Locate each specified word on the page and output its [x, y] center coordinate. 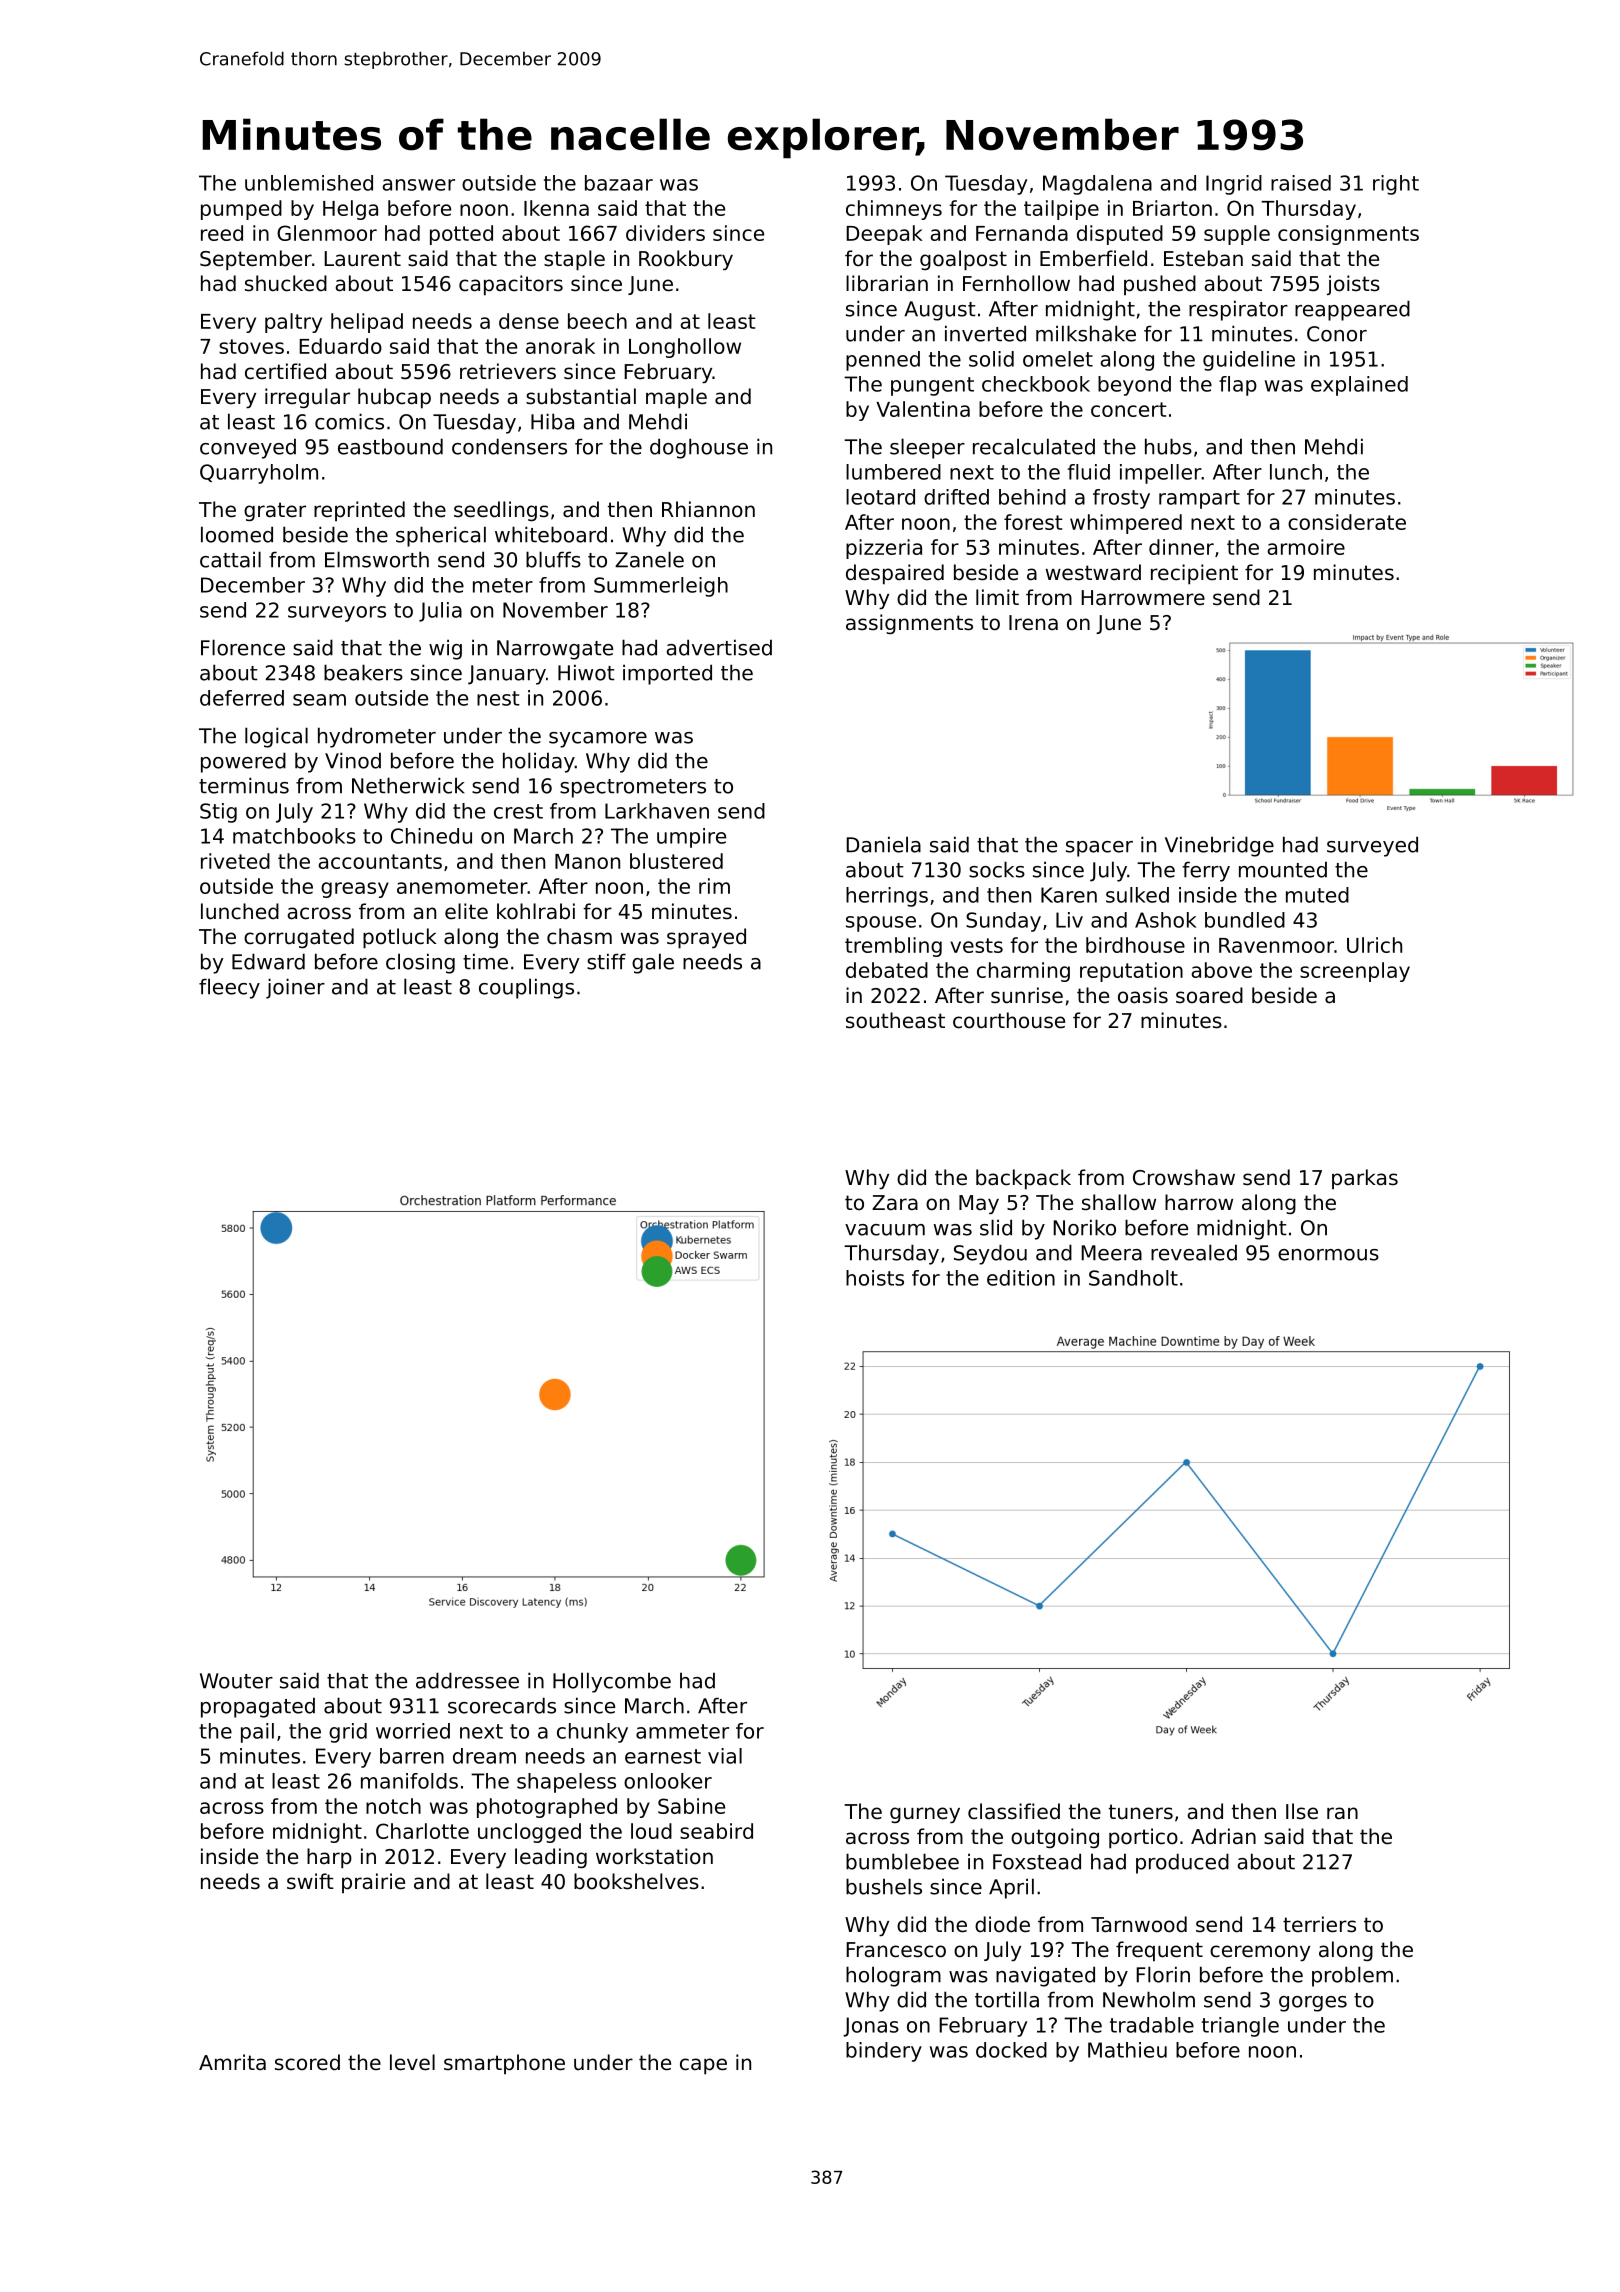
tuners [1141, 1812]
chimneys [894, 210]
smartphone [504, 2064]
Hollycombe [612, 1682]
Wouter [236, 1681]
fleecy [229, 988]
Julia [440, 612]
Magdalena [1097, 185]
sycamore [598, 740]
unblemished [309, 183]
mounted [1283, 869]
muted [1317, 895]
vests [976, 945]
